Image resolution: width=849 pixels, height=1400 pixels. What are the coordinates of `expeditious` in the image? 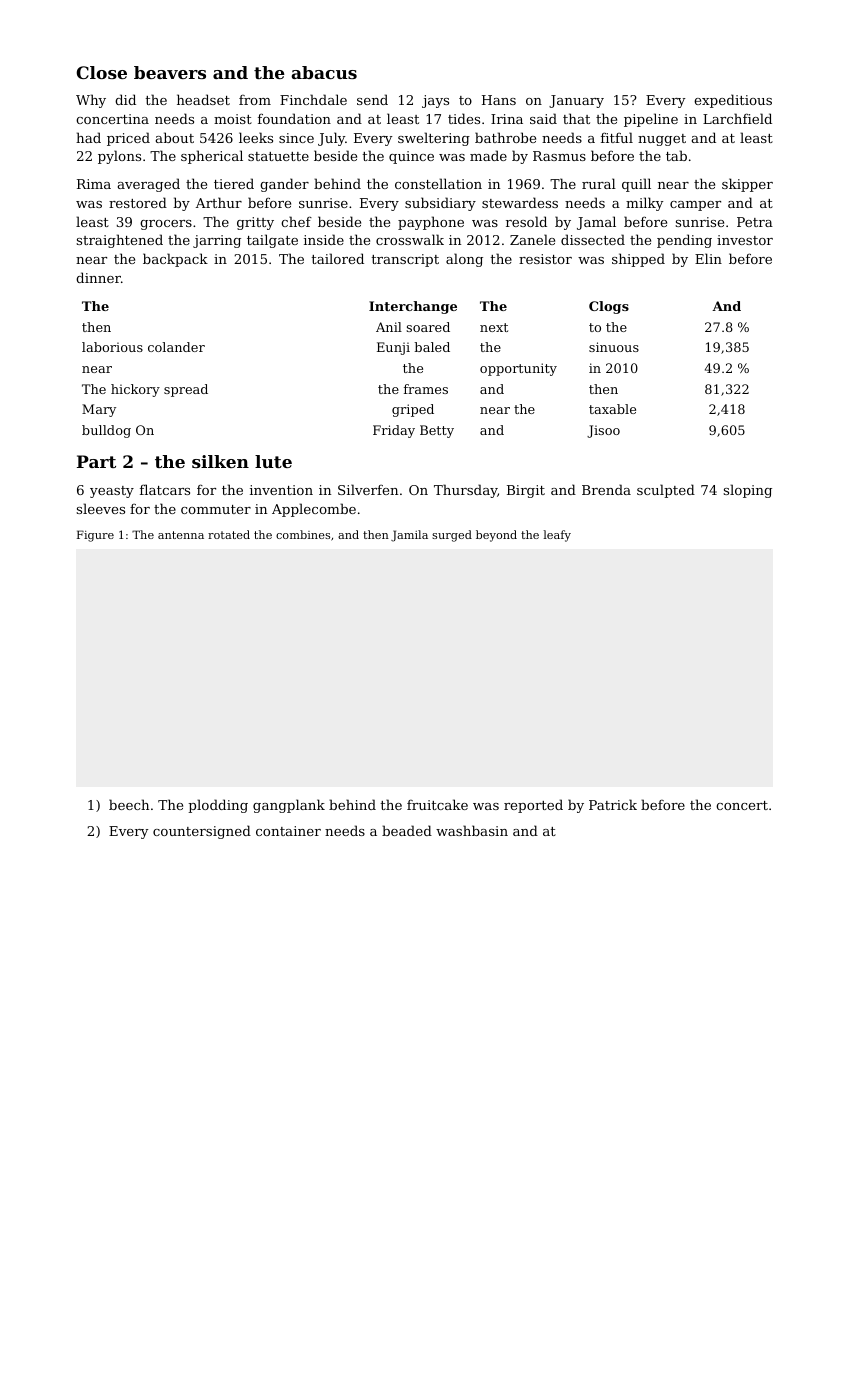 It's located at (733, 101).
